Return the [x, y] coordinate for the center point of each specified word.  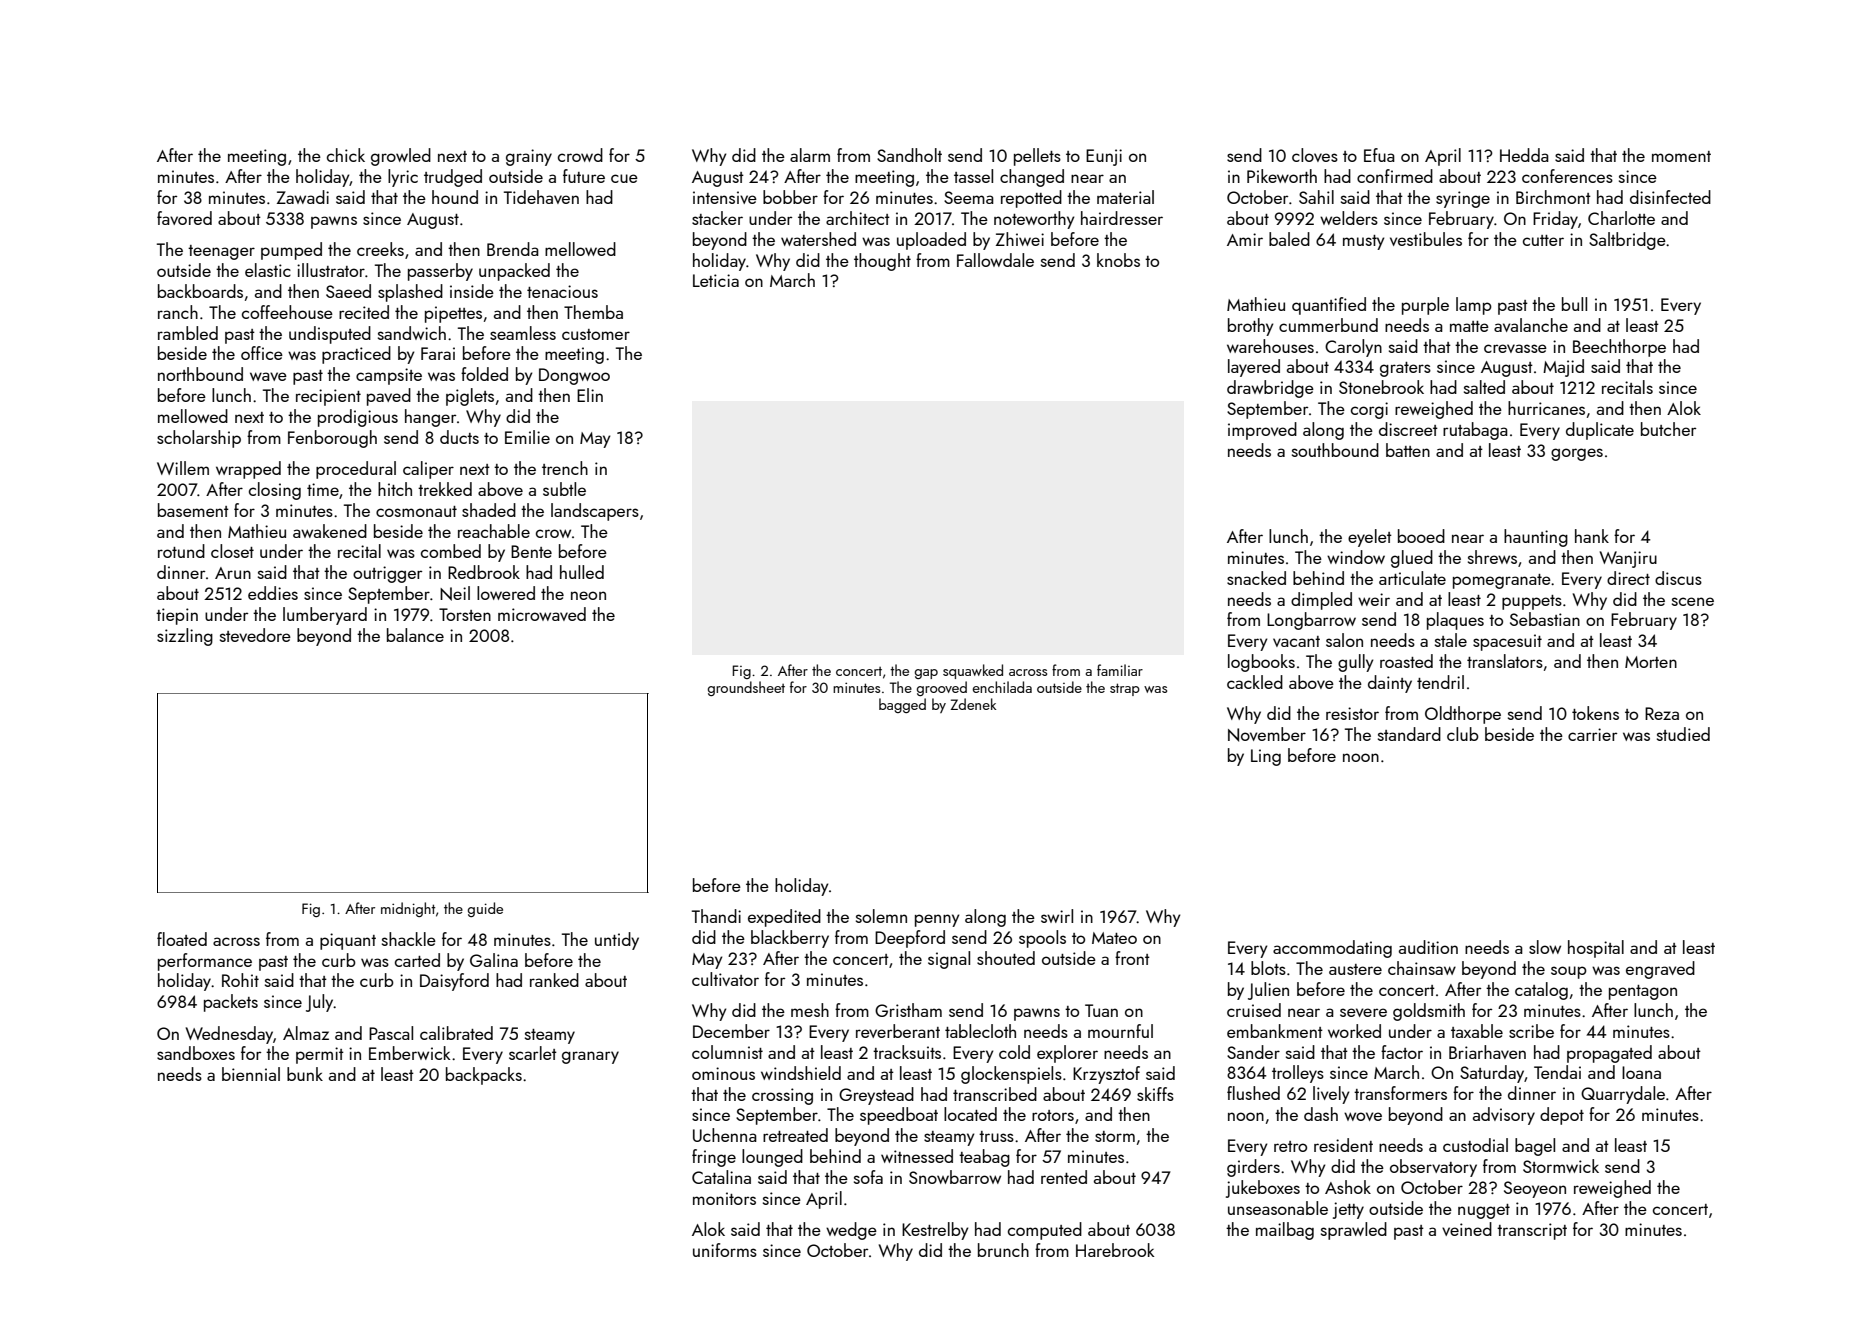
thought [882, 262]
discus [1678, 578]
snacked [1256, 578]
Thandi [716, 916]
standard [1409, 734]
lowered [506, 593]
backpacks [484, 1076]
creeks [380, 249]
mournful [1120, 1031]
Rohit [240, 980]
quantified [1329, 306]
